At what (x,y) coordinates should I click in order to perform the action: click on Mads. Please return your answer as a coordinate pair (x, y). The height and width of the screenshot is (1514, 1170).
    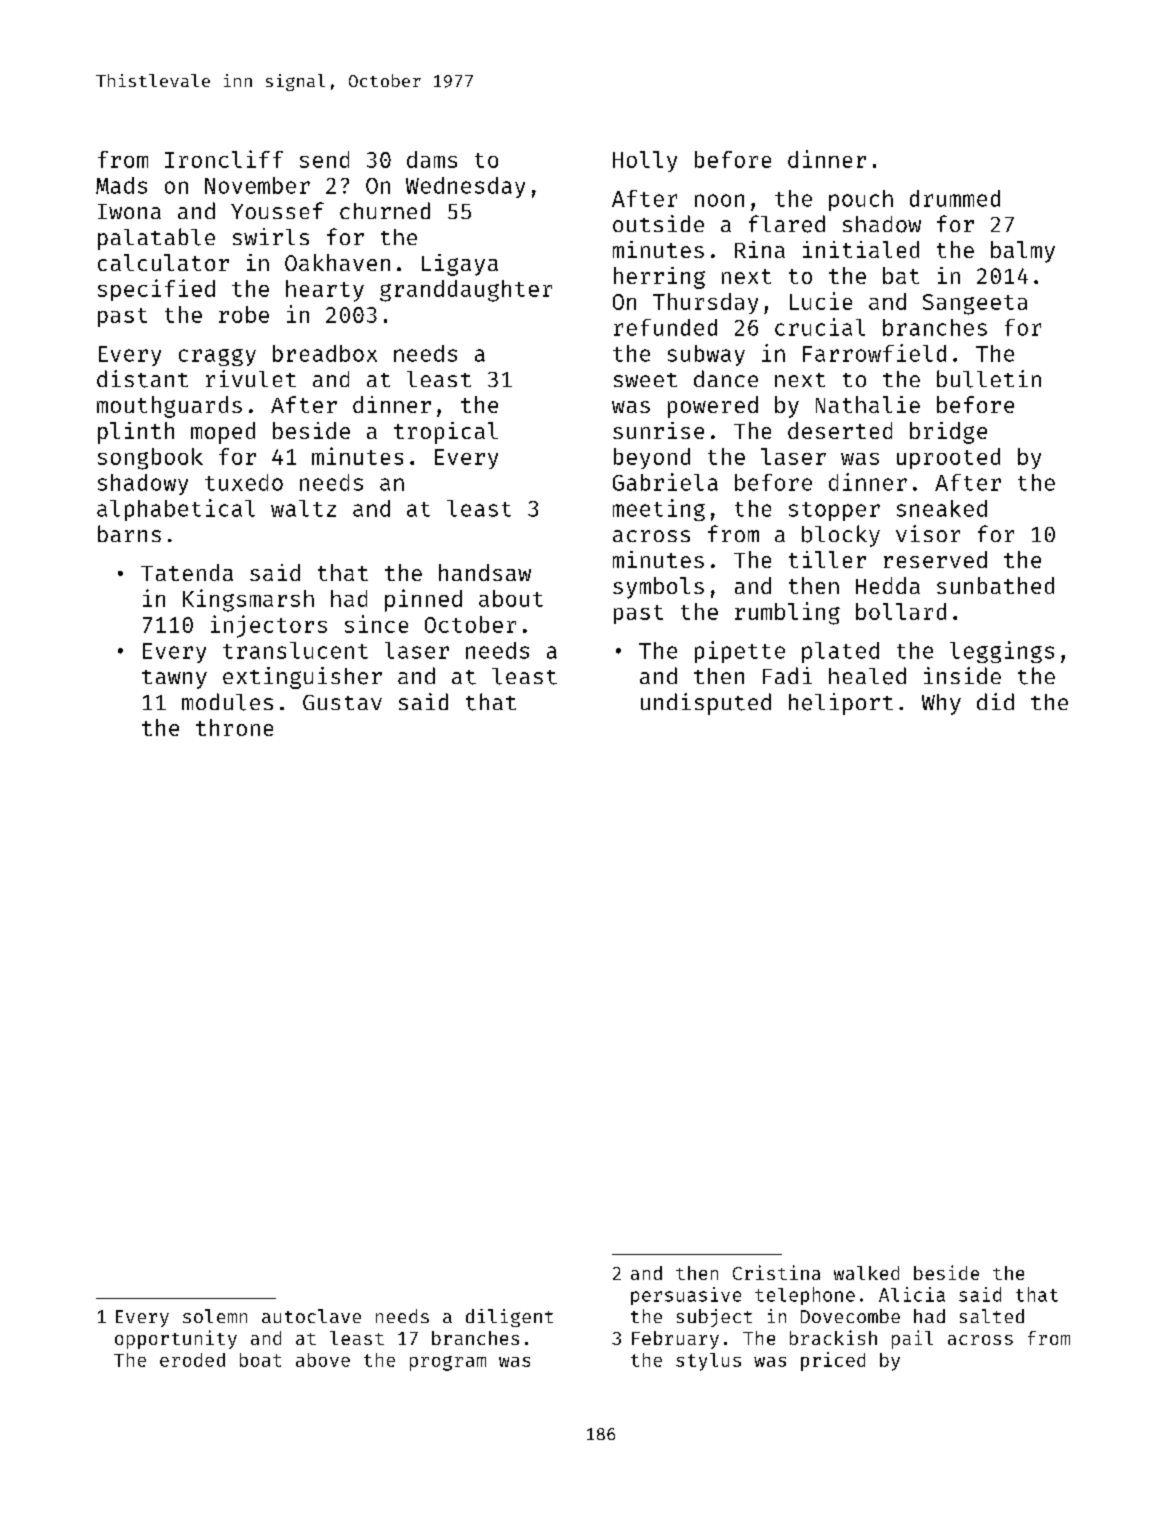
    Looking at the image, I should click on (121, 185).
